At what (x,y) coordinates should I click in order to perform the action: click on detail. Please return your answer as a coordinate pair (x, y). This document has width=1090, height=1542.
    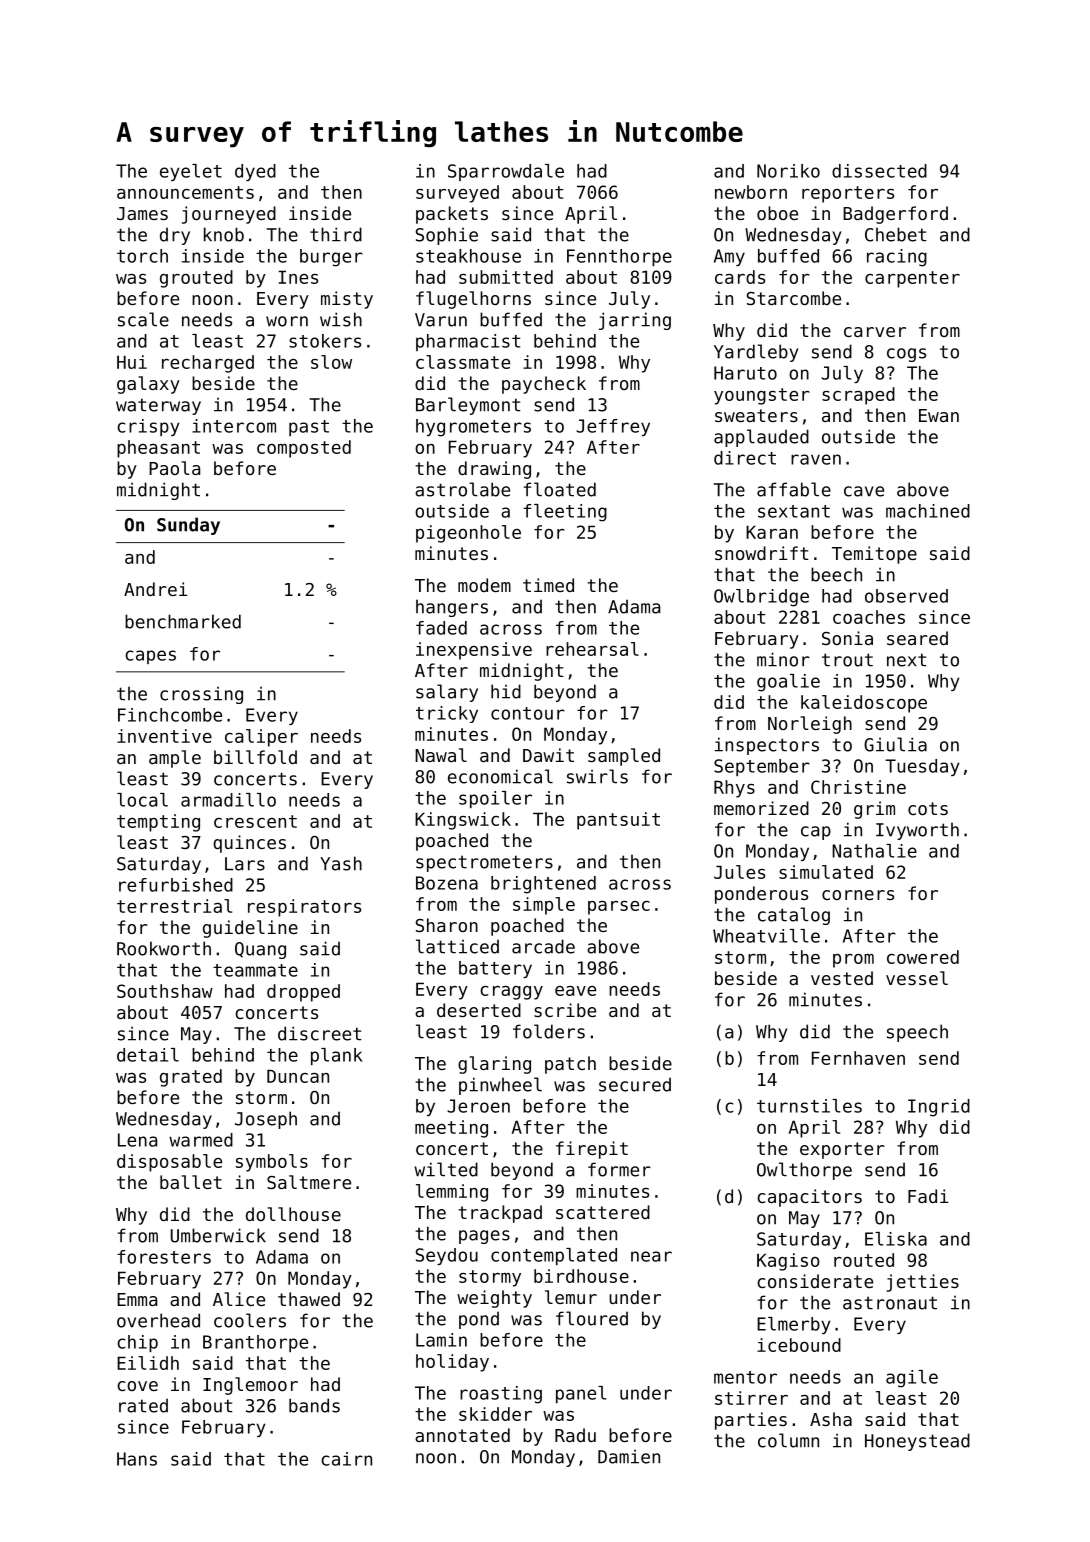
    Looking at the image, I should click on (148, 1055).
